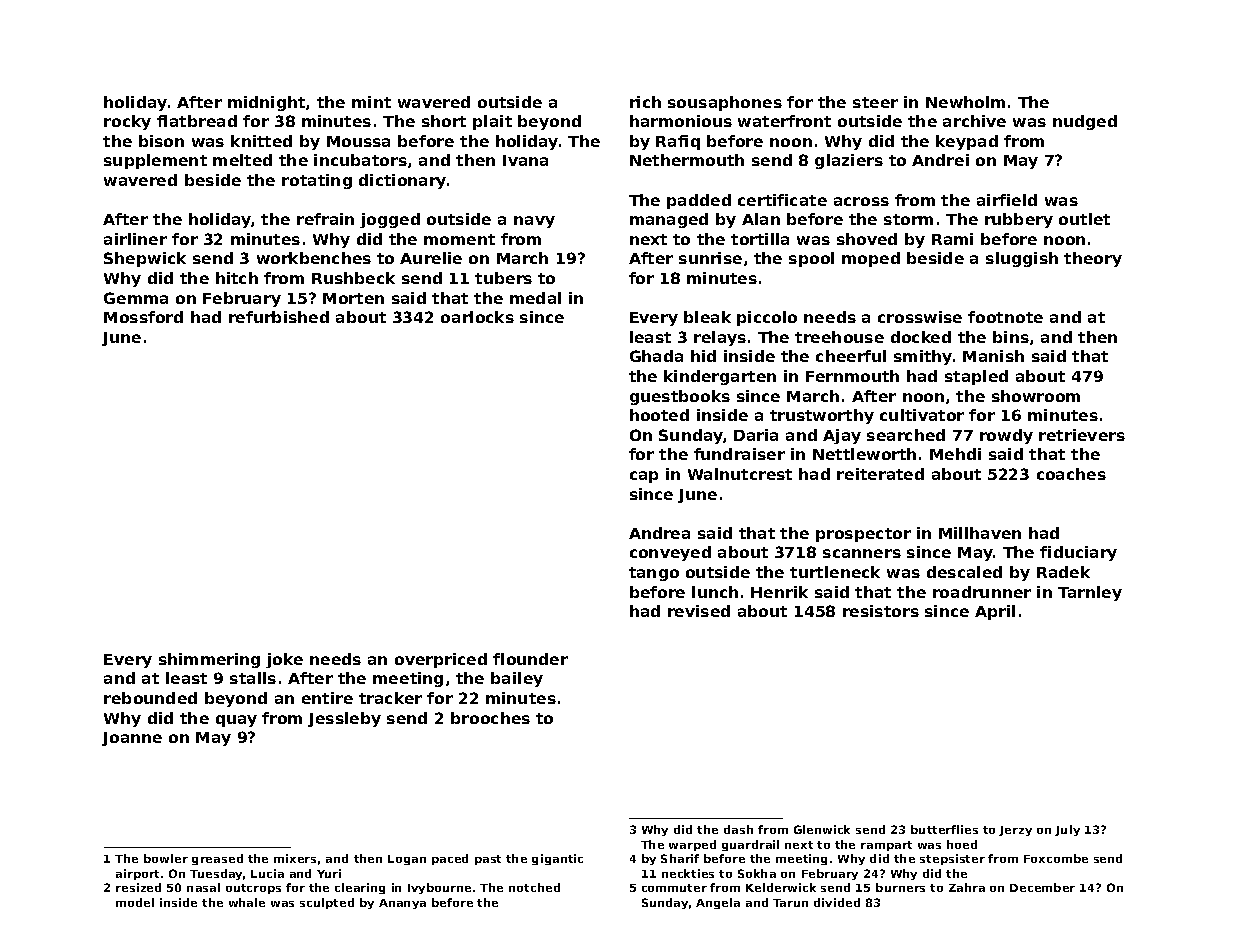 This page has height=952, width=1233. Describe the element at coordinates (1078, 553) in the page. I see `fiduciary` at that location.
